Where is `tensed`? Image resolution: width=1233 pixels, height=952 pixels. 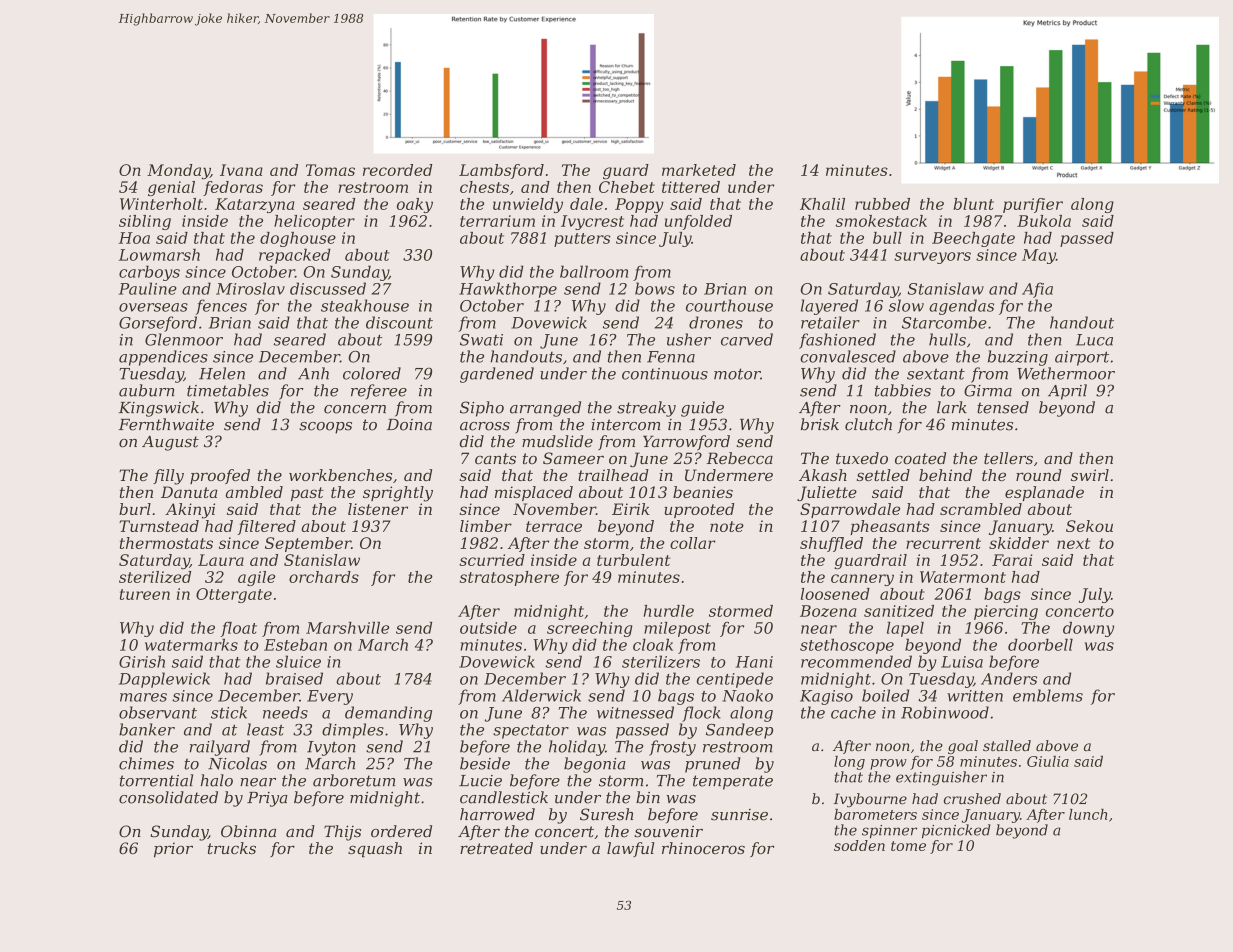
tensed is located at coordinates (1003, 407).
